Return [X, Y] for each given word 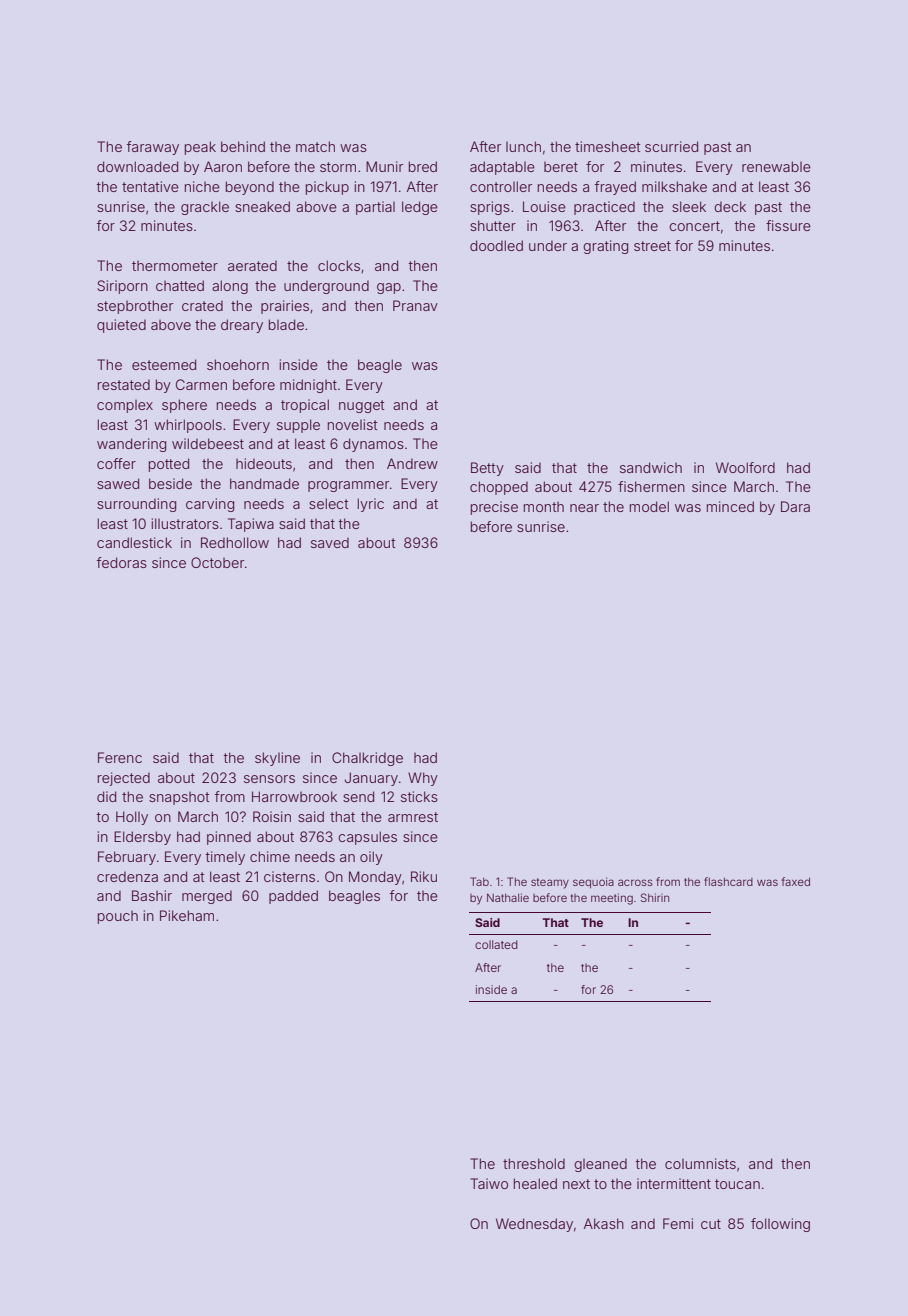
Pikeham [187, 915]
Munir [384, 166]
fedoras [122, 562]
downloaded [137, 166]
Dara [795, 506]
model [649, 506]
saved [330, 542]
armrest [413, 817]
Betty [487, 469]
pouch [118, 917]
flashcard [728, 881]
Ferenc [120, 757]
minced [730, 506]
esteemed [164, 364]
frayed [615, 188]
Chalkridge [367, 759]
